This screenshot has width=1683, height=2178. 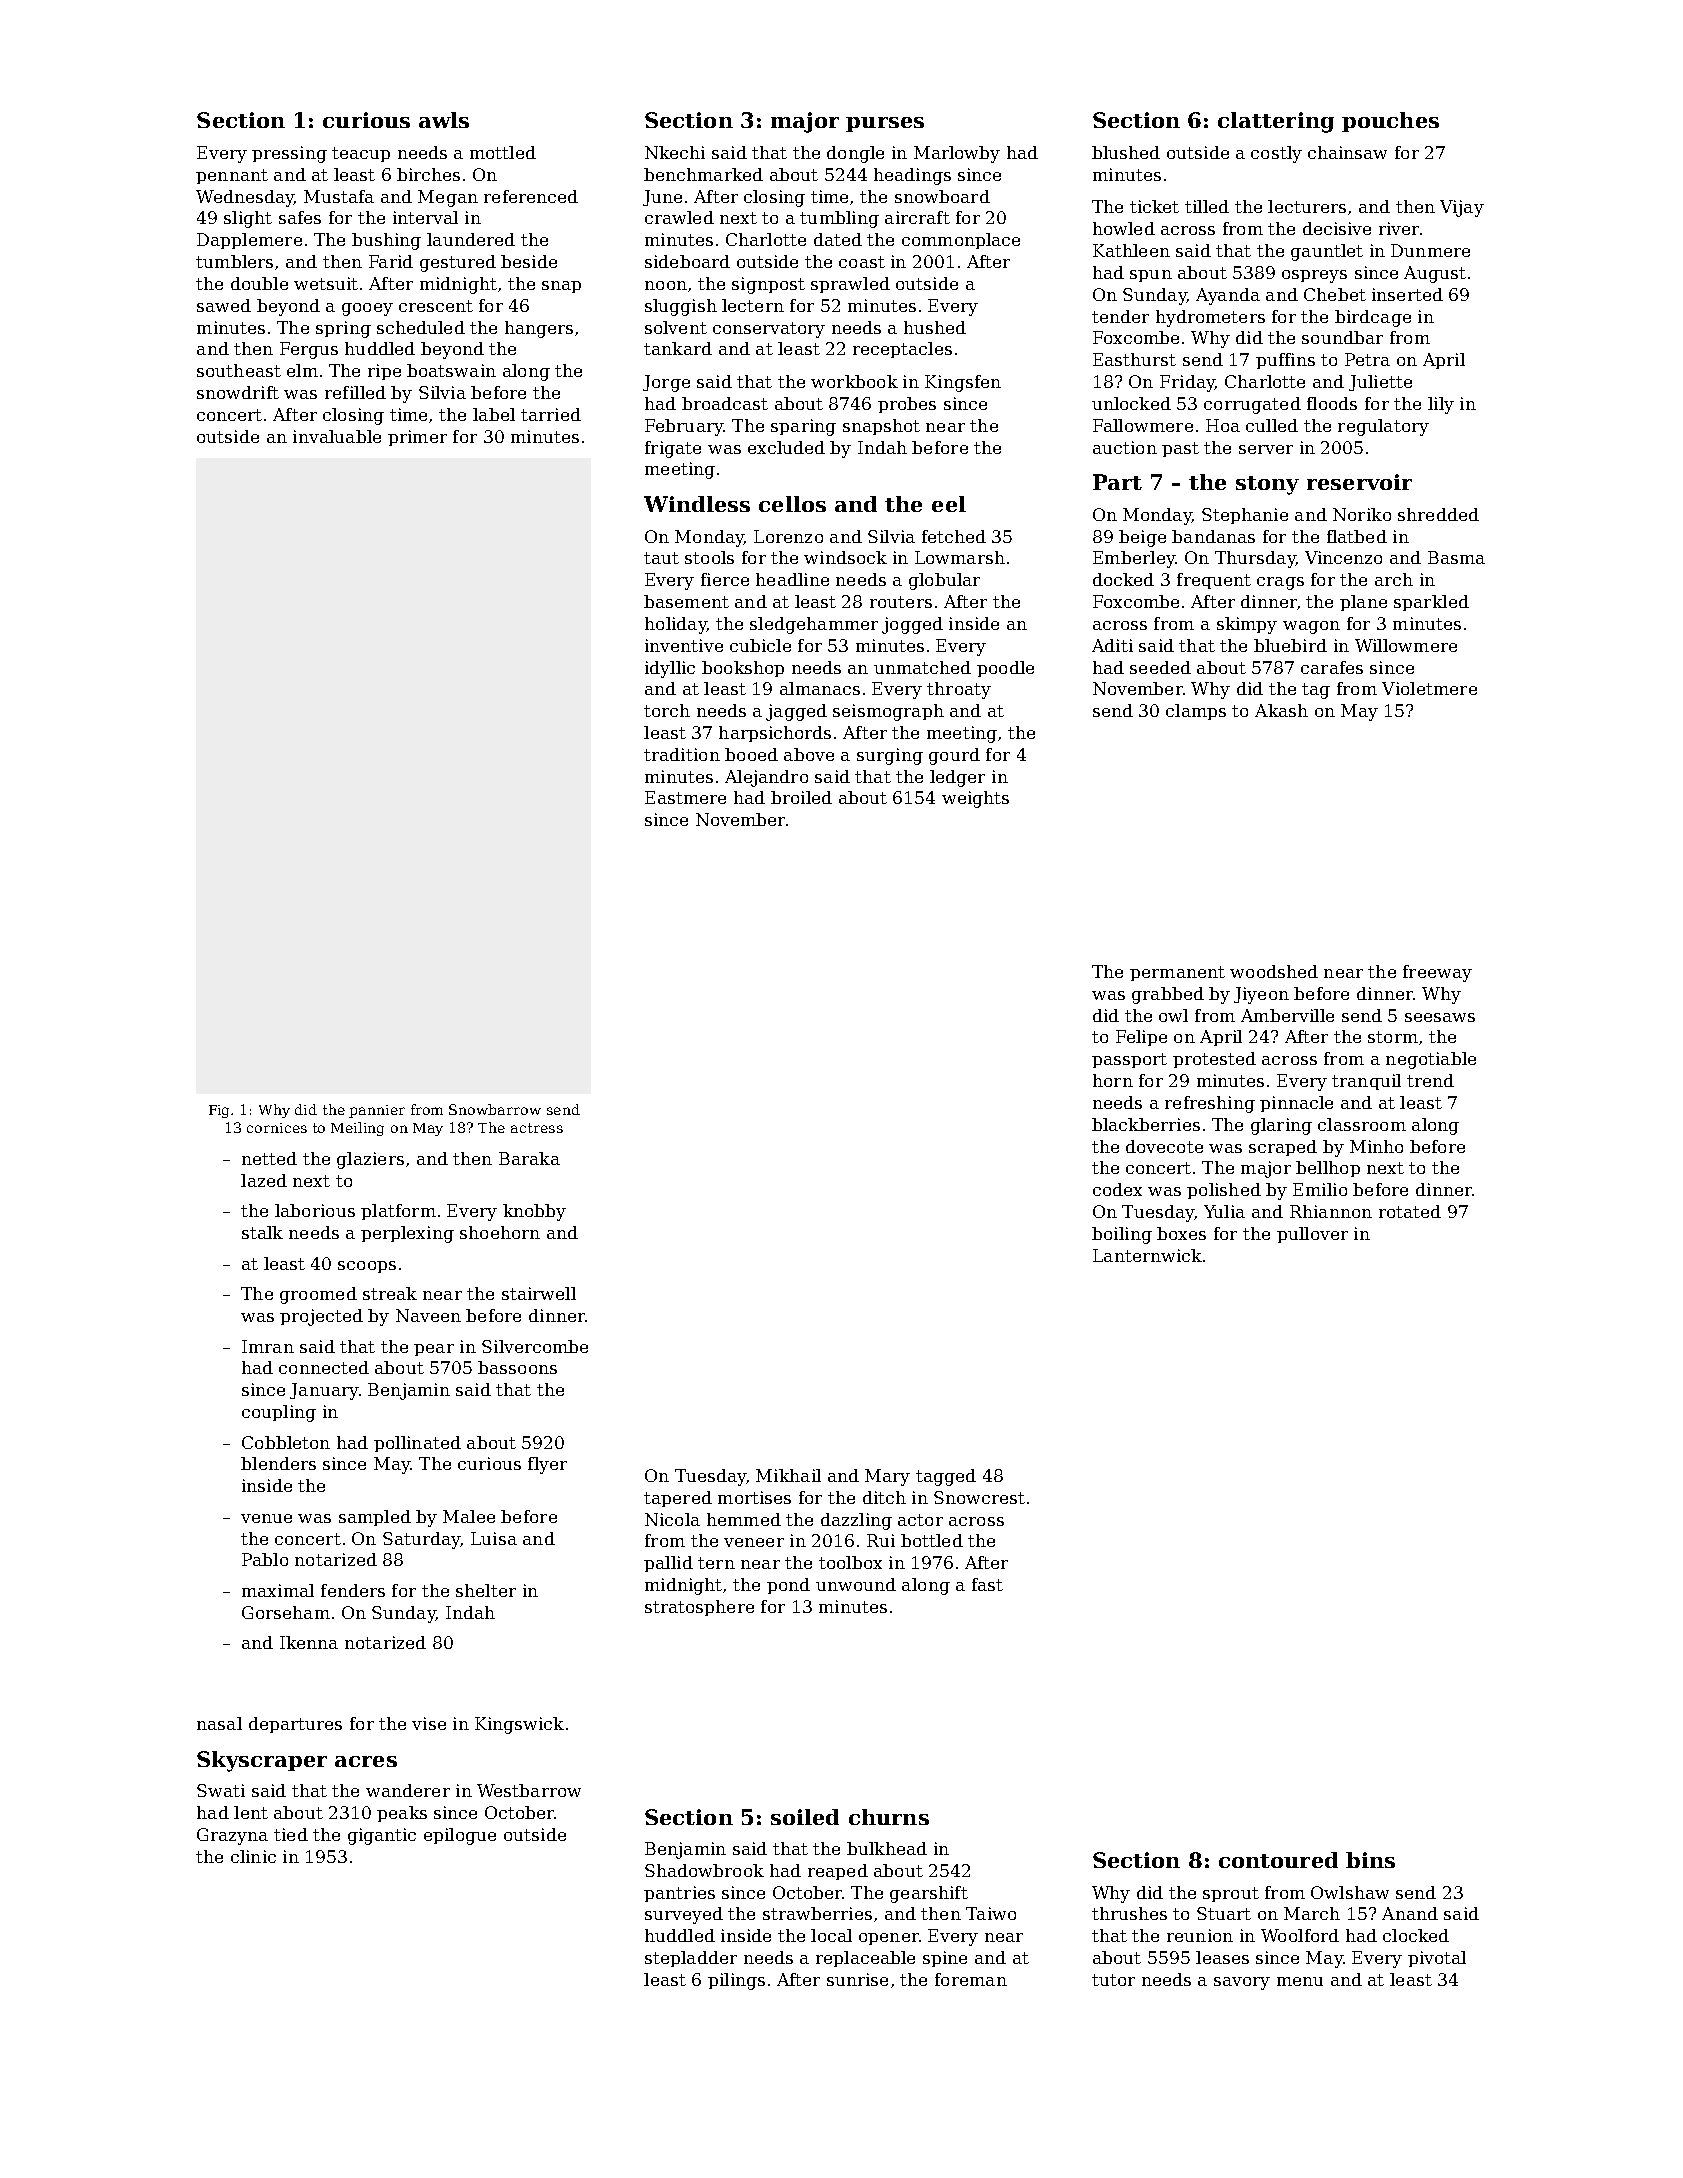 What do you see at coordinates (324, 1367) in the screenshot?
I see `connected` at bounding box center [324, 1367].
